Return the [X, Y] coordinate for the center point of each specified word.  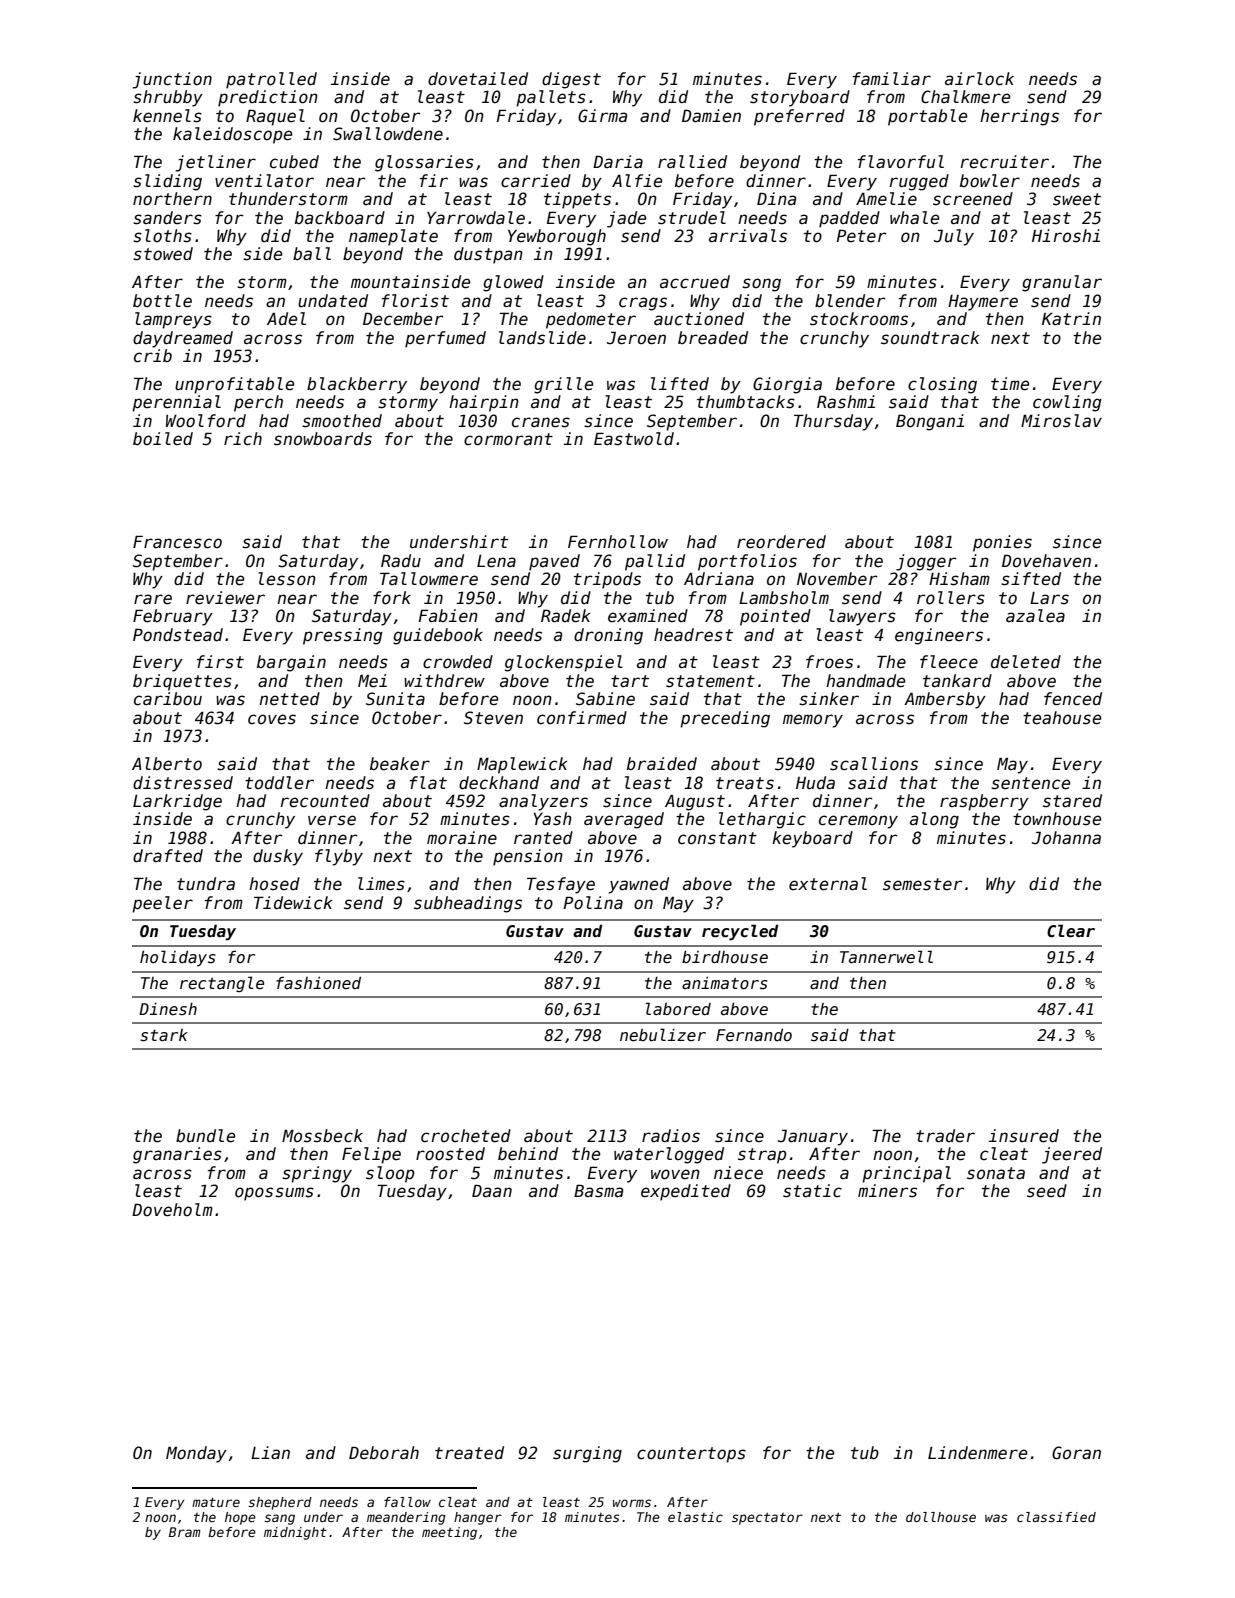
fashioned [318, 983]
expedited [686, 1192]
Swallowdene [388, 134]
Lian [270, 1453]
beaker [400, 764]
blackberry [357, 385]
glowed [513, 283]
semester [923, 884]
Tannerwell [886, 956]
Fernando [754, 1035]
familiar [892, 78]
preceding [725, 719]
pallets [551, 98]
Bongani [930, 422]
